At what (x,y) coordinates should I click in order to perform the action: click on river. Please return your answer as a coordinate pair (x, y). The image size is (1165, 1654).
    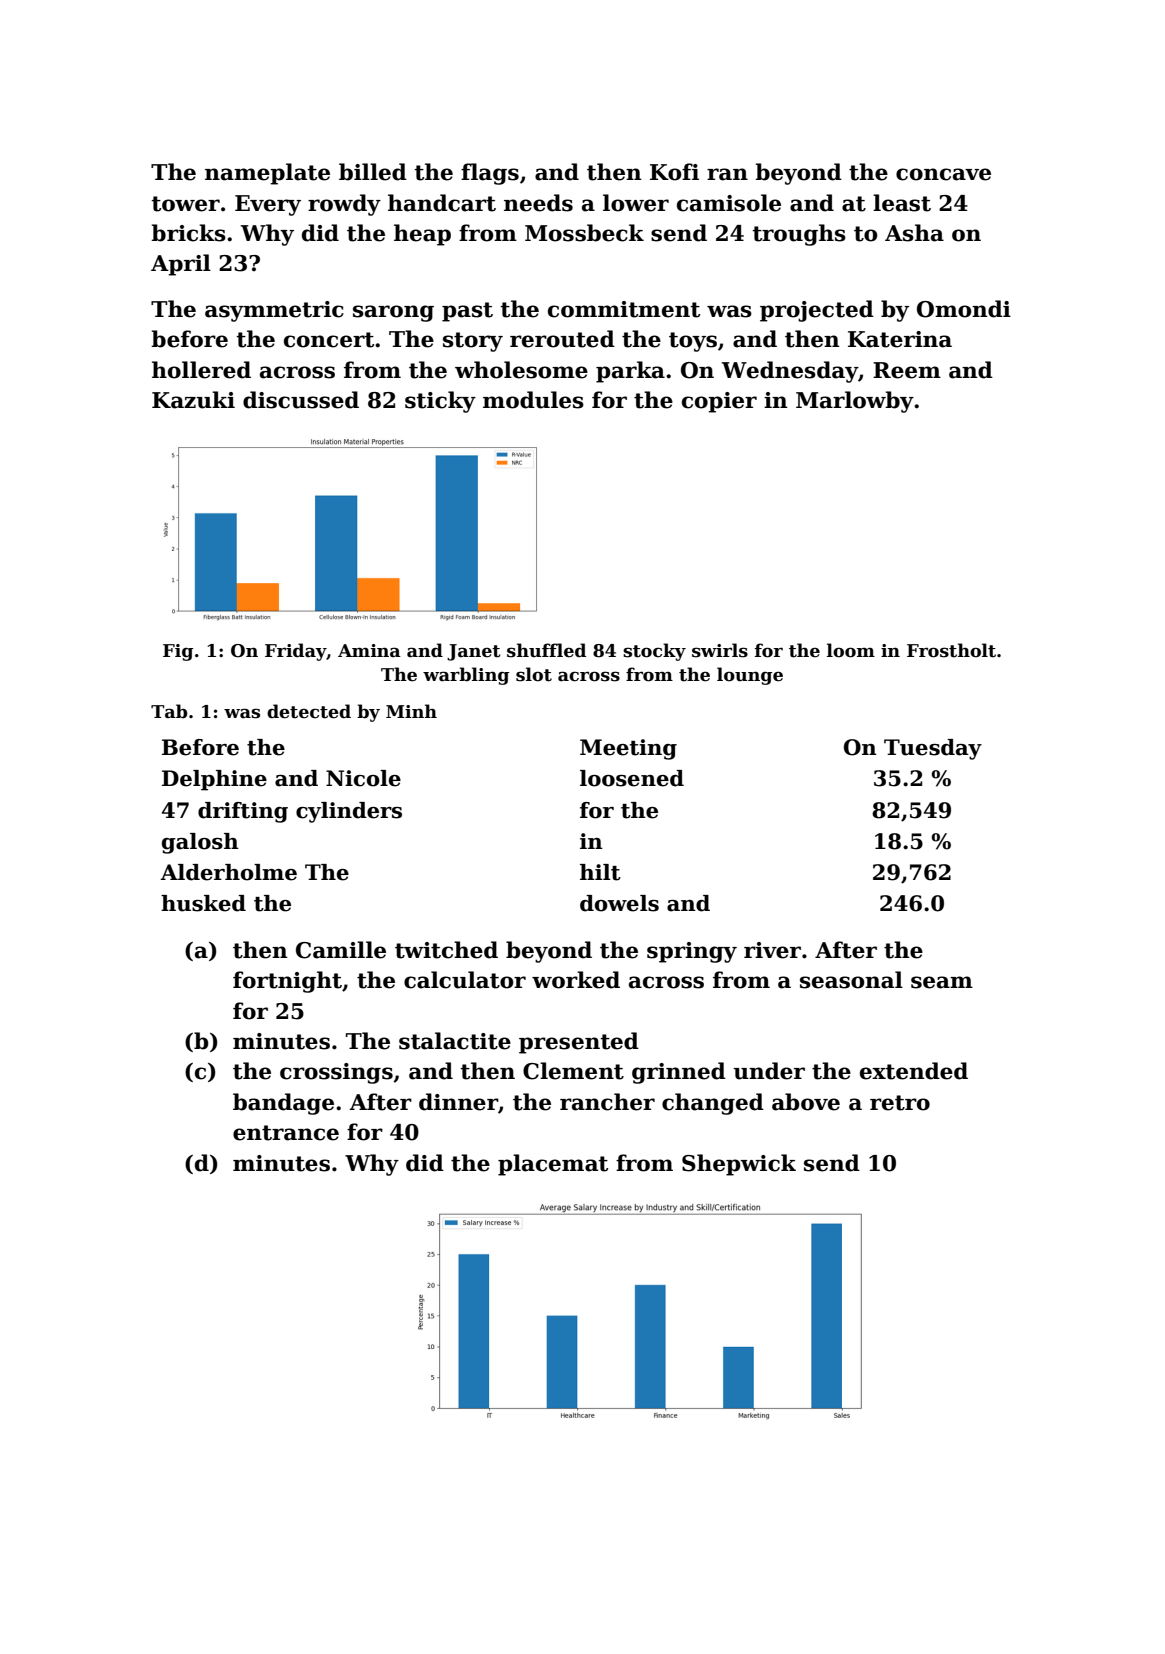
    Looking at the image, I should click on (772, 950).
